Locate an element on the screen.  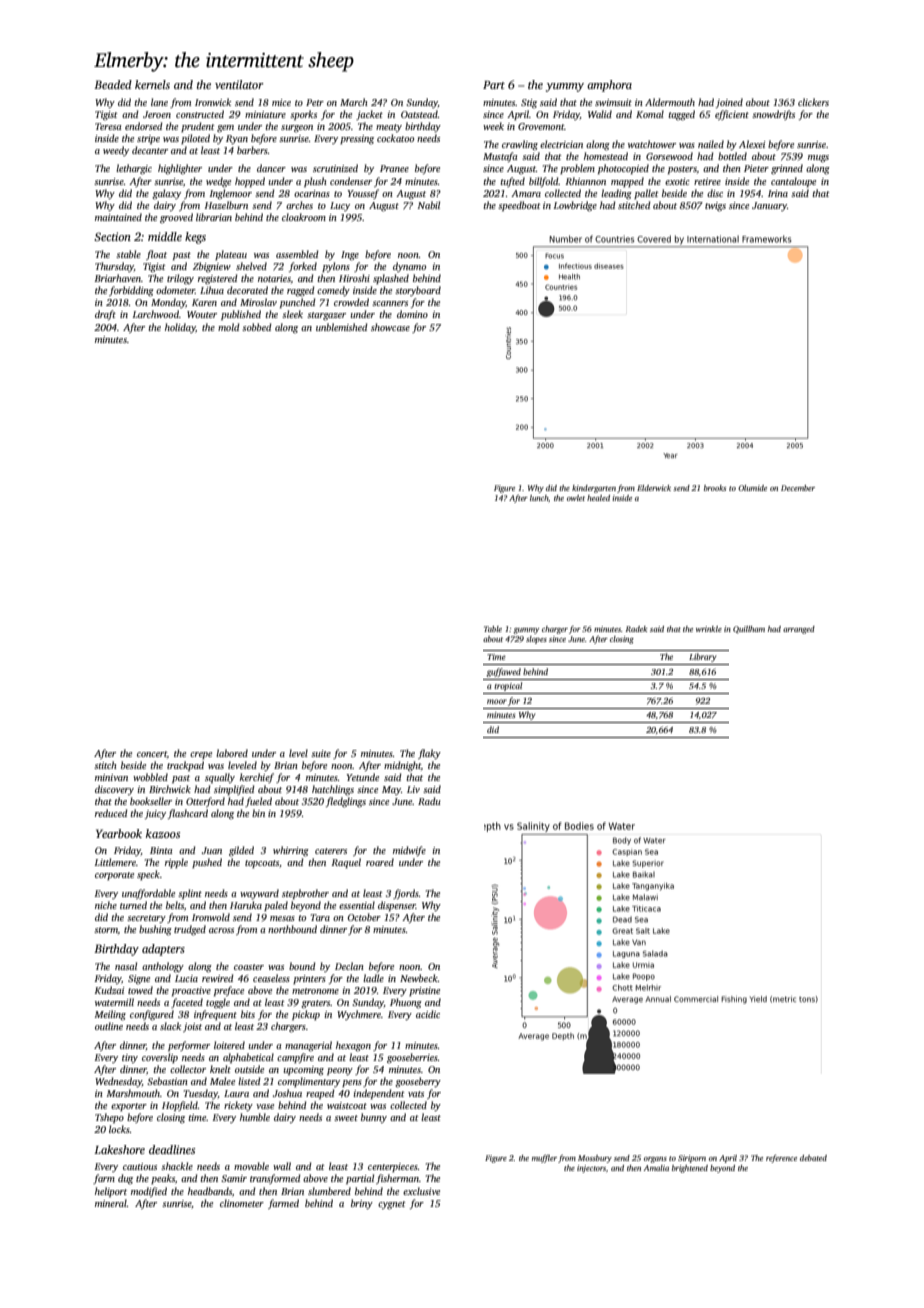
holiday is located at coordinates (180, 328).
